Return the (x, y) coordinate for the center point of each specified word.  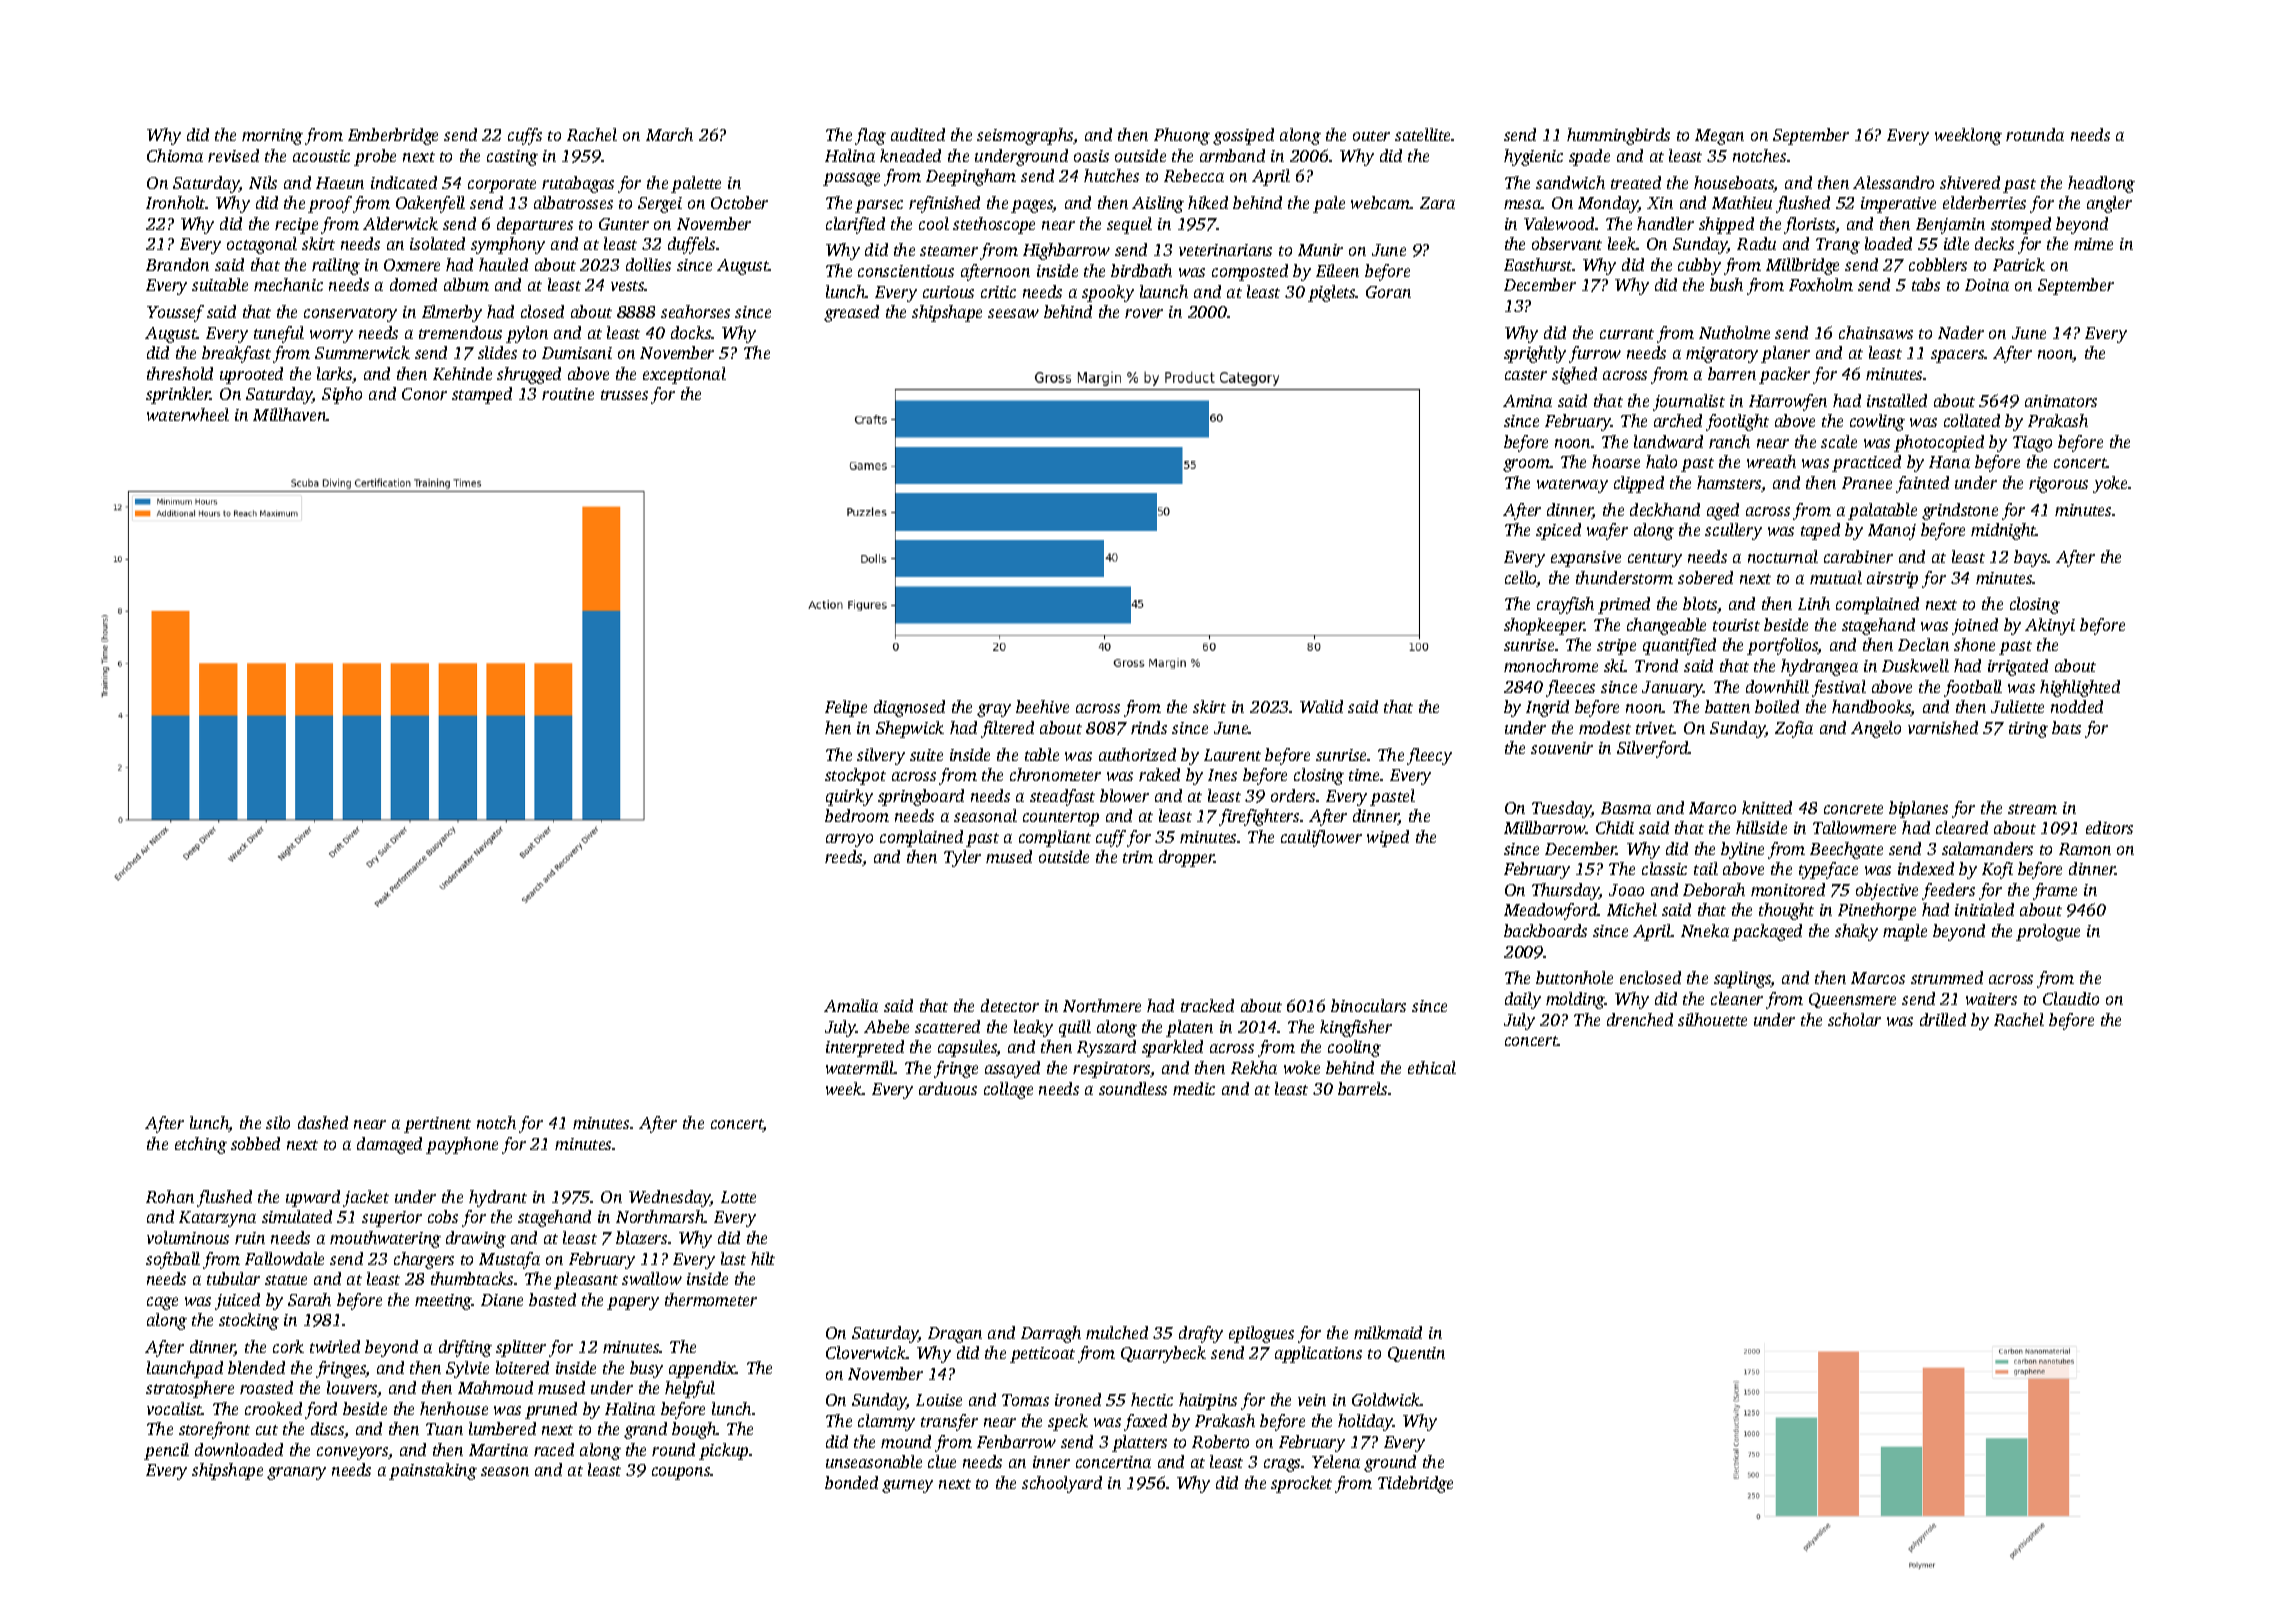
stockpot (855, 776)
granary (296, 1473)
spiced (1558, 531)
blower (1124, 795)
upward (313, 1198)
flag (870, 136)
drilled (1943, 1019)
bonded (851, 1482)
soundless (1133, 1088)
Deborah (1714, 889)
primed (1624, 605)
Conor (424, 394)
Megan (1719, 137)
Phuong (1182, 136)
